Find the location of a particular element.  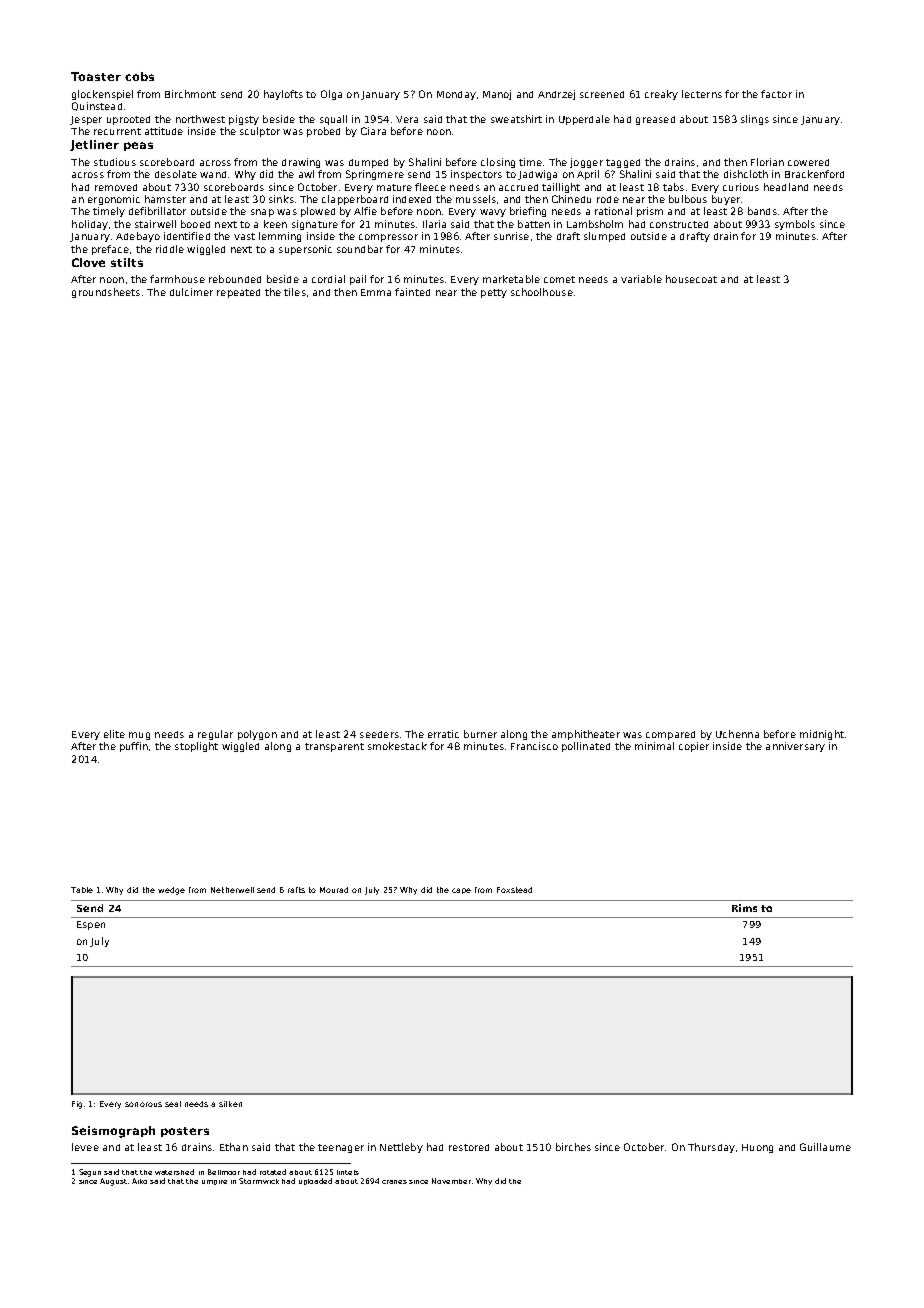

cranes is located at coordinates (394, 1182).
